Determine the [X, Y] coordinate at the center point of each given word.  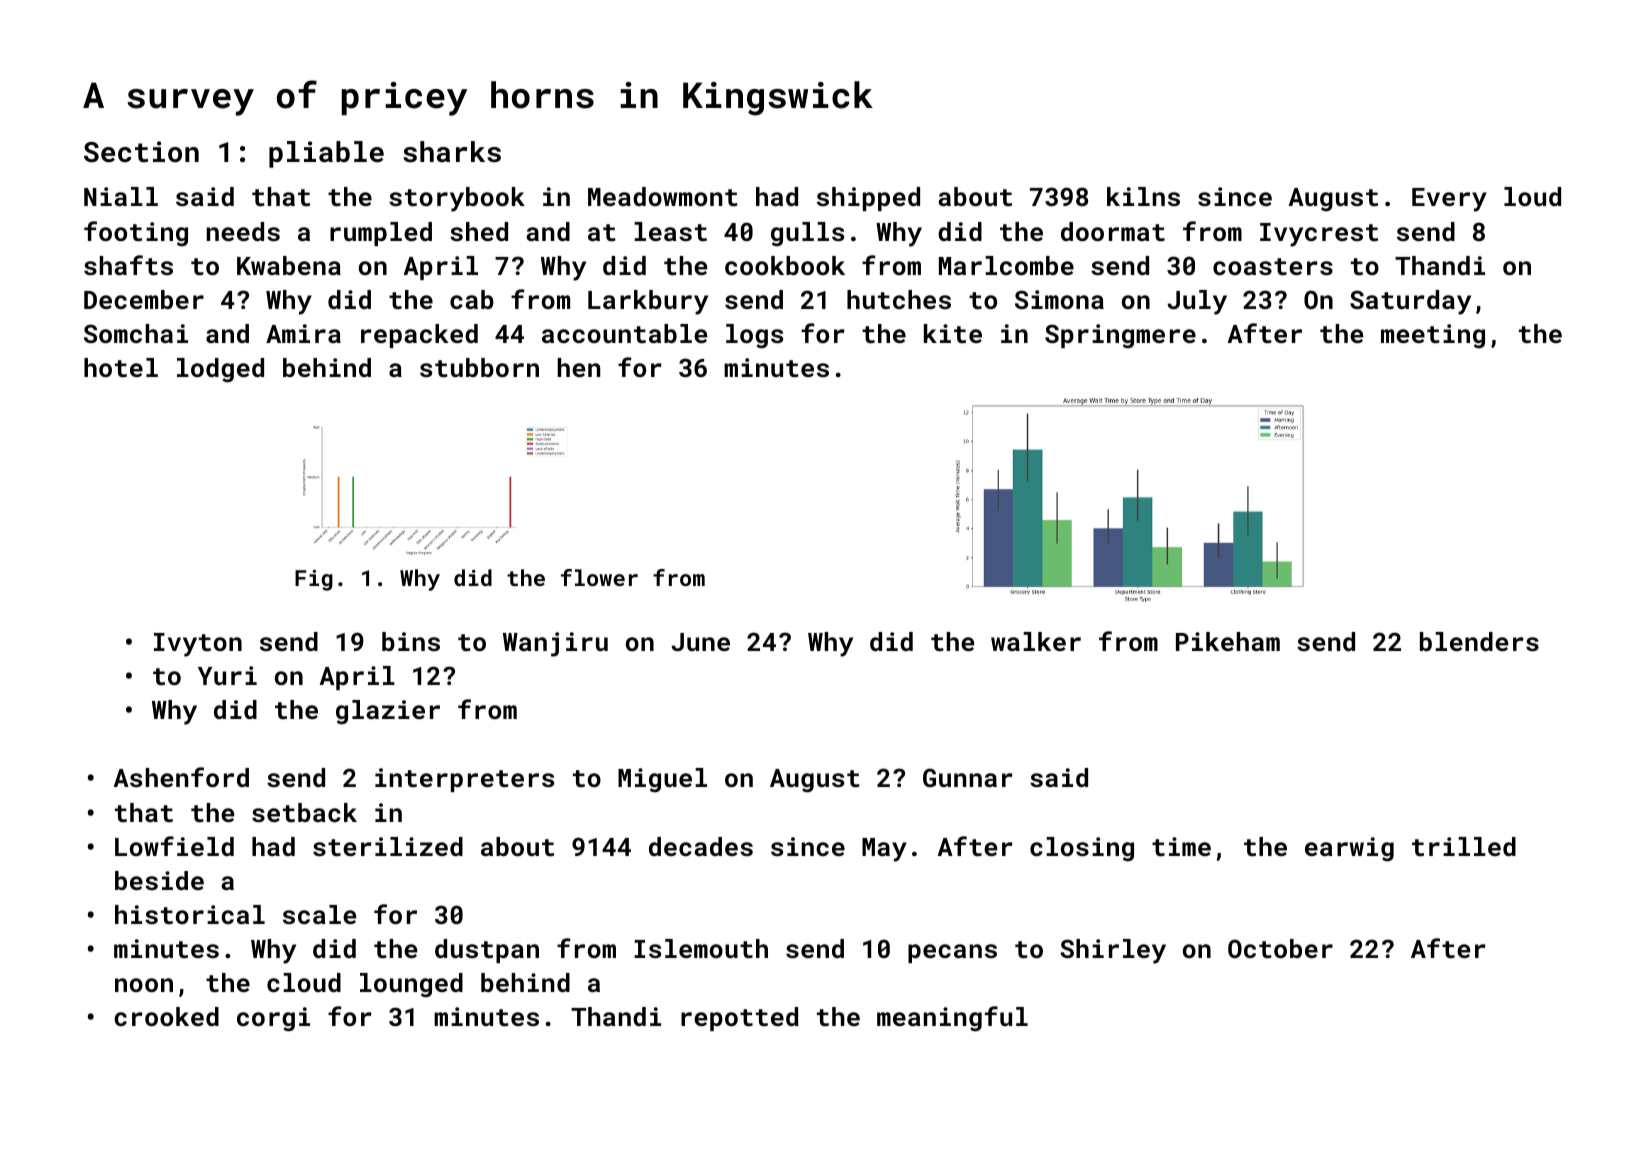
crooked [166, 1016]
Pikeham [1228, 641]
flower [599, 577]
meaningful [952, 1019]
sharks [452, 152]
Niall [121, 196]
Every [1449, 200]
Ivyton [198, 645]
